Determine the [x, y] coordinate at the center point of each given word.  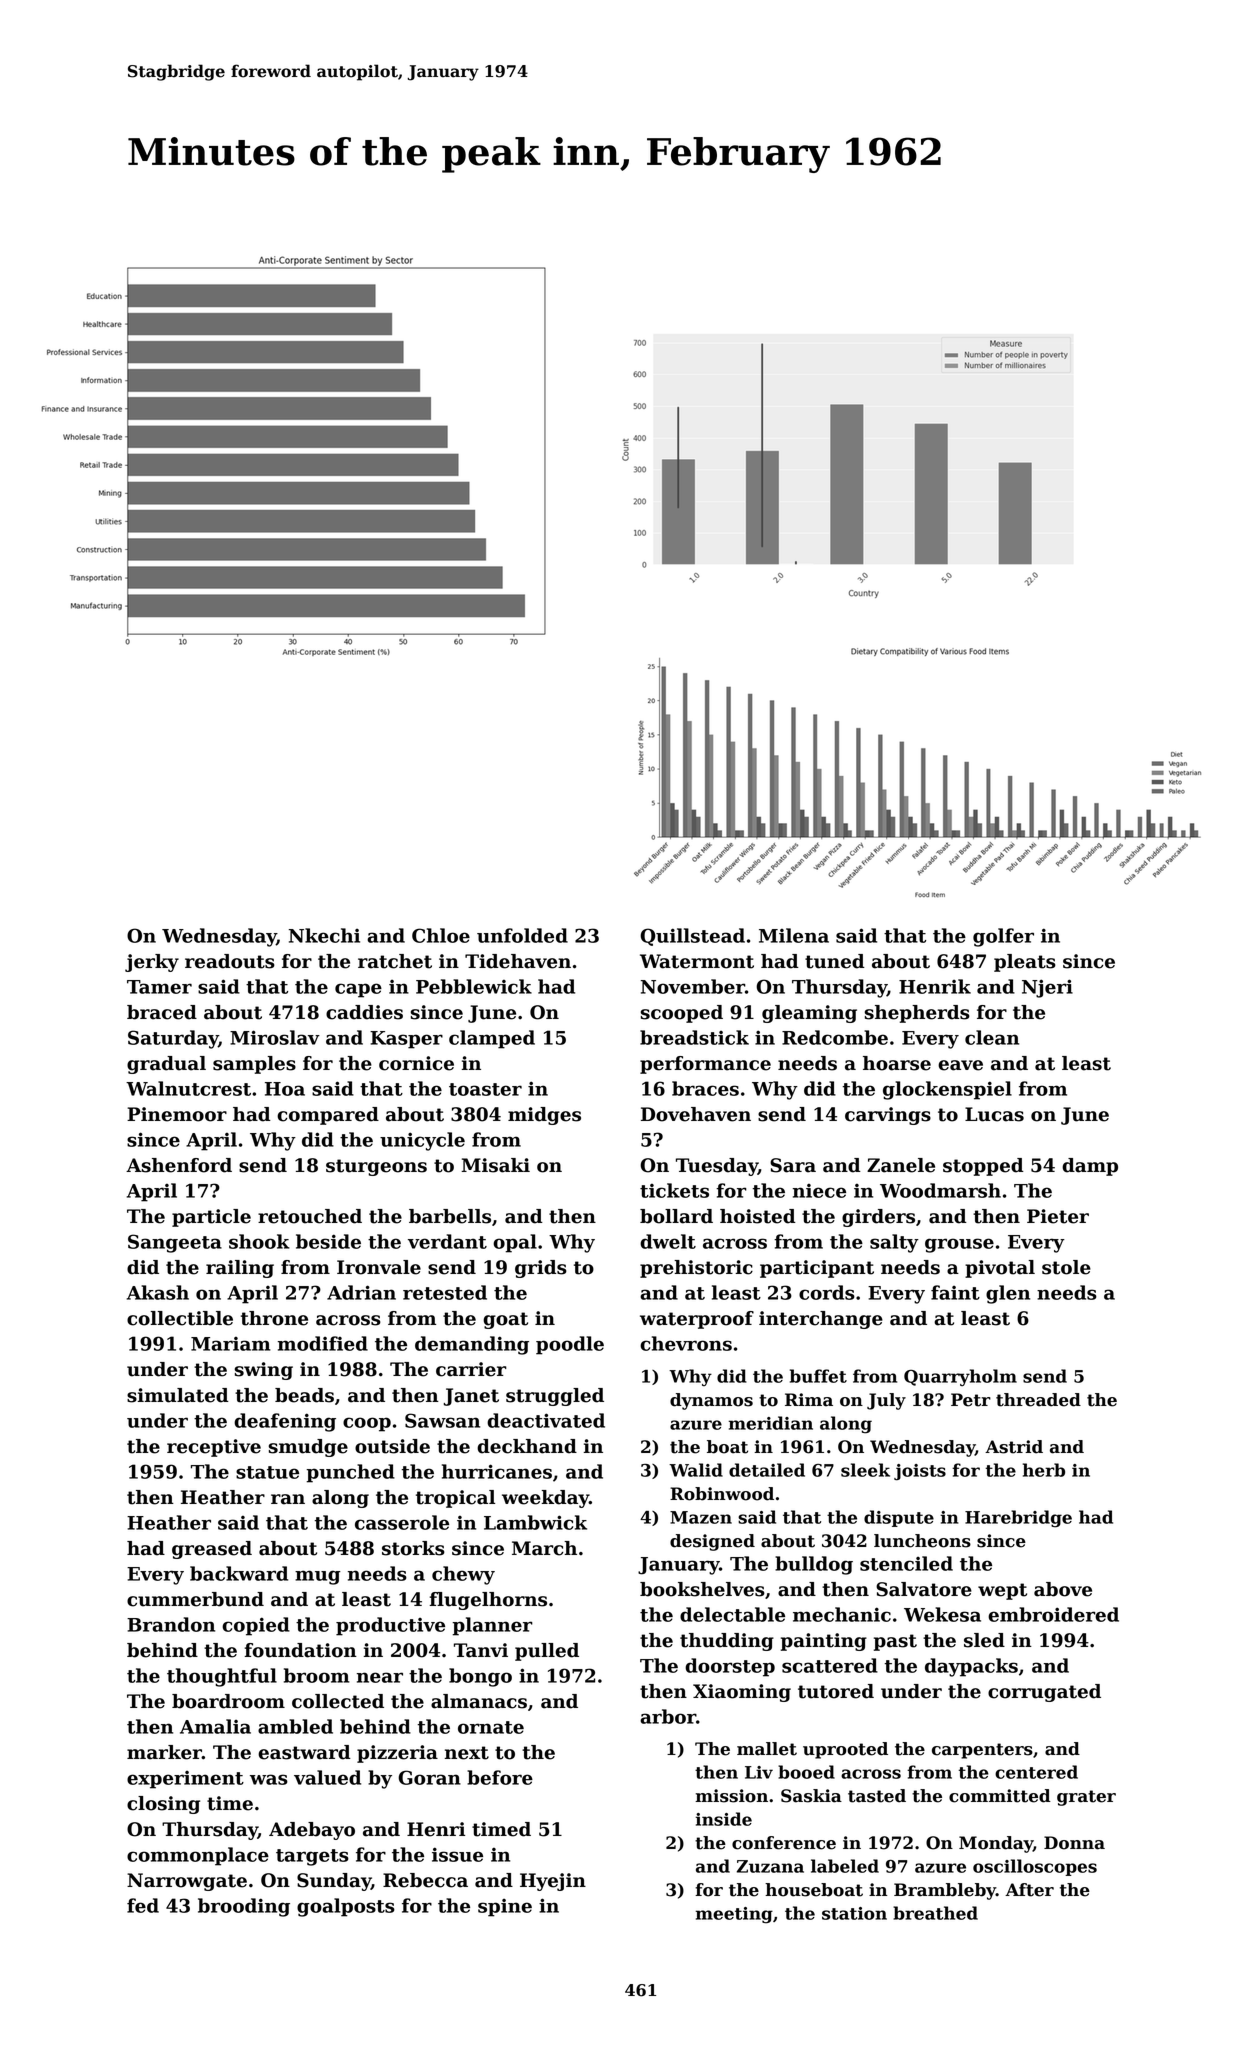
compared [328, 1116]
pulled [547, 1652]
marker [164, 1752]
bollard [676, 1216]
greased [212, 1550]
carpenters [982, 1751]
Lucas [994, 1114]
